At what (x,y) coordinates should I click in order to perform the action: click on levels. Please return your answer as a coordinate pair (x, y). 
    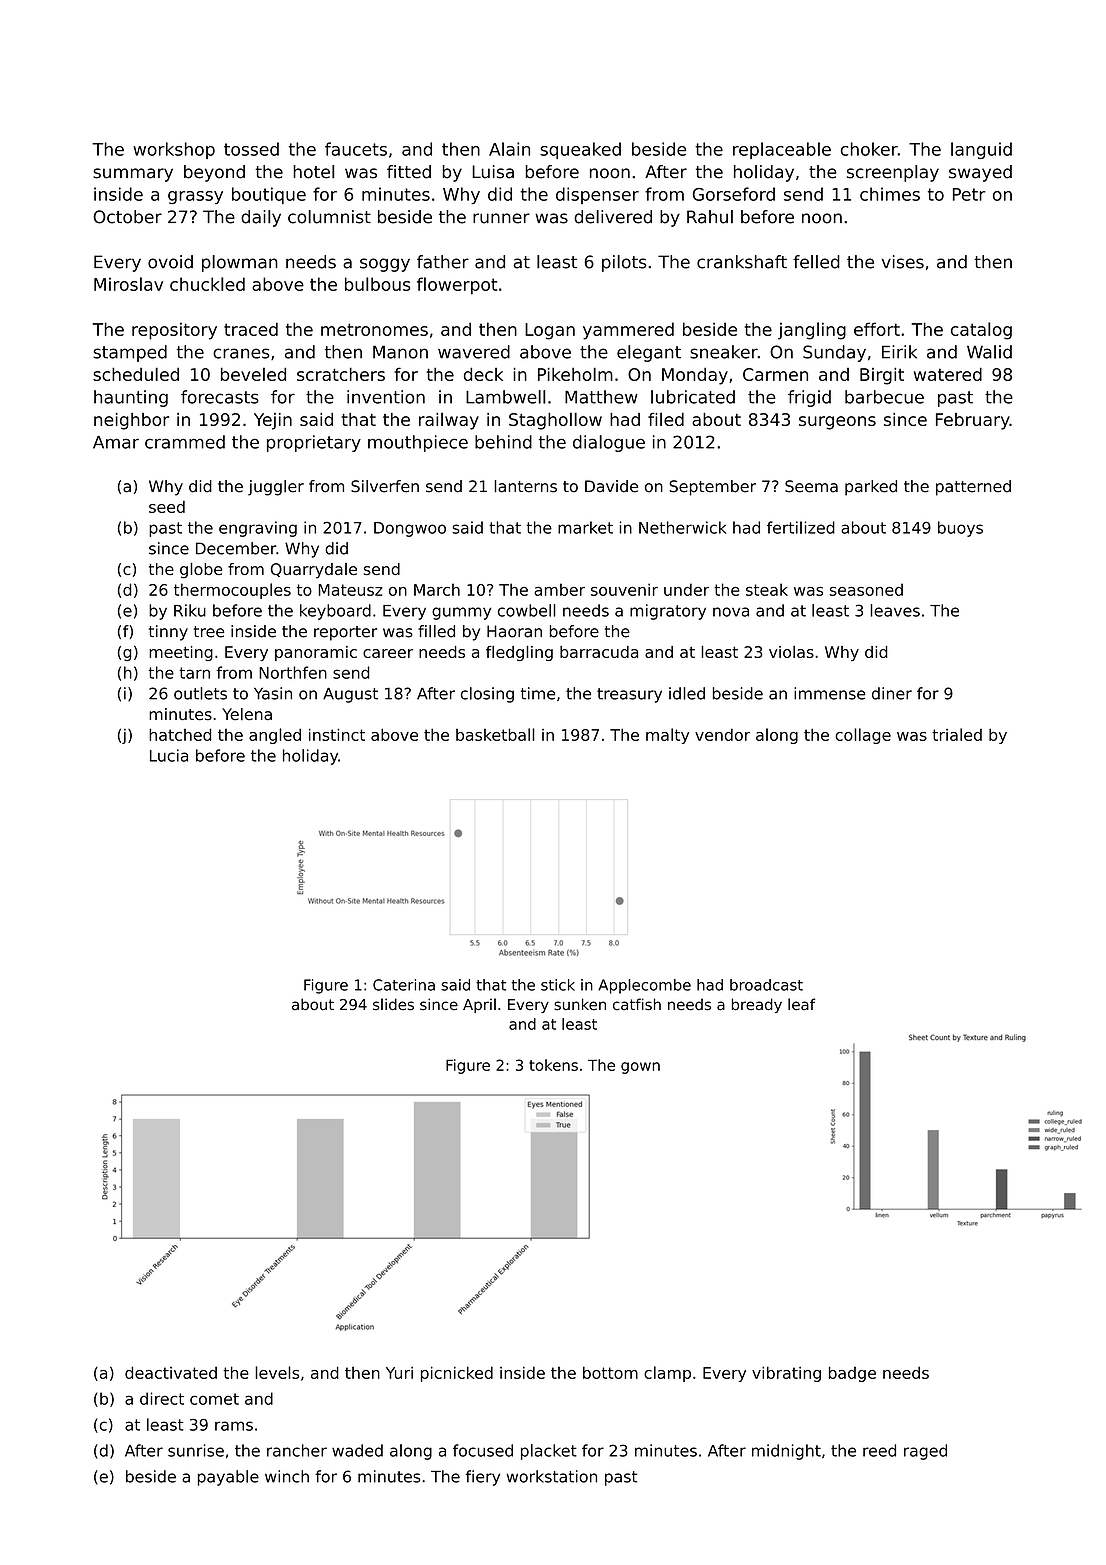
    Looking at the image, I should click on (277, 1372).
